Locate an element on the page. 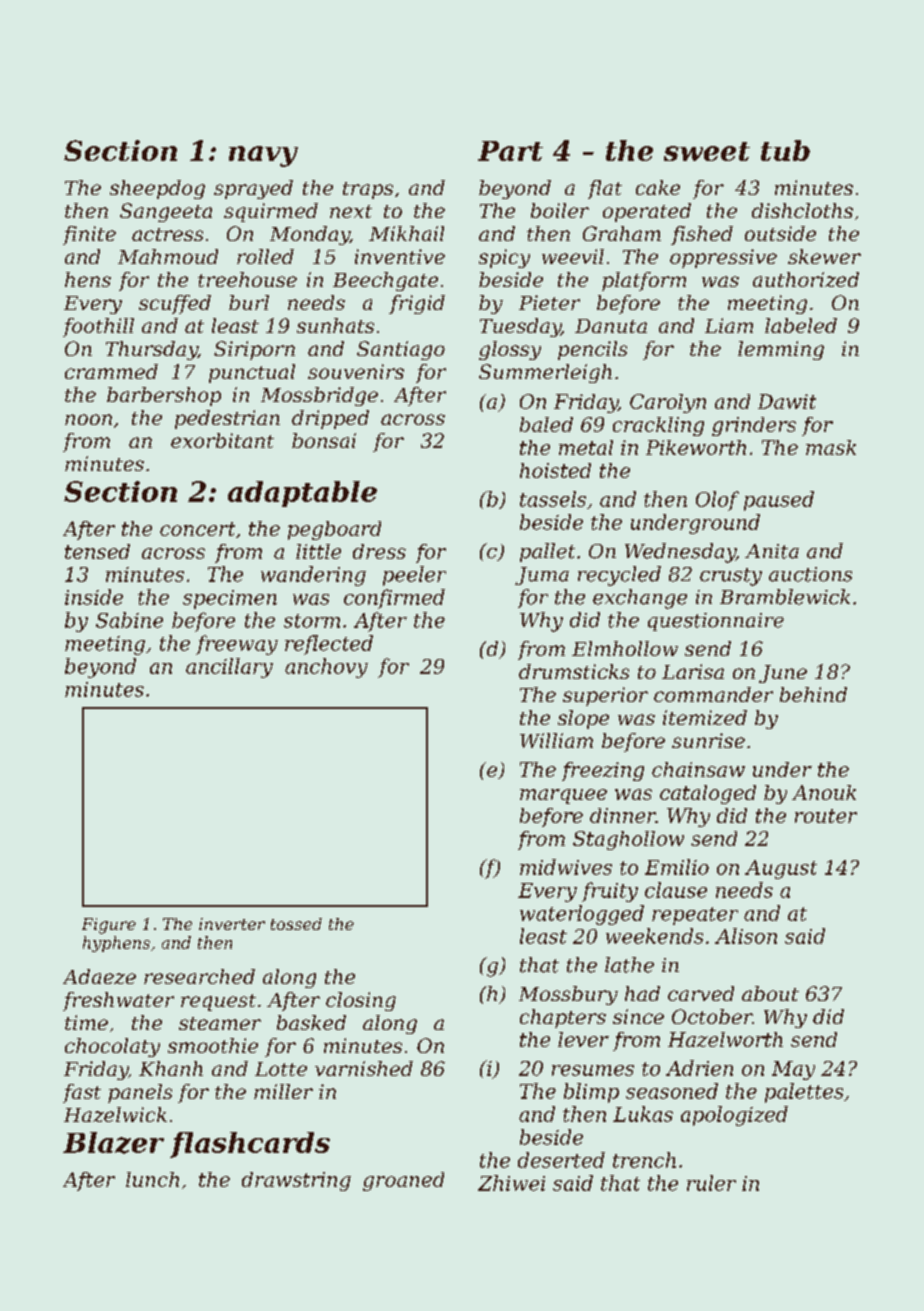  dress is located at coordinates (379, 551).
